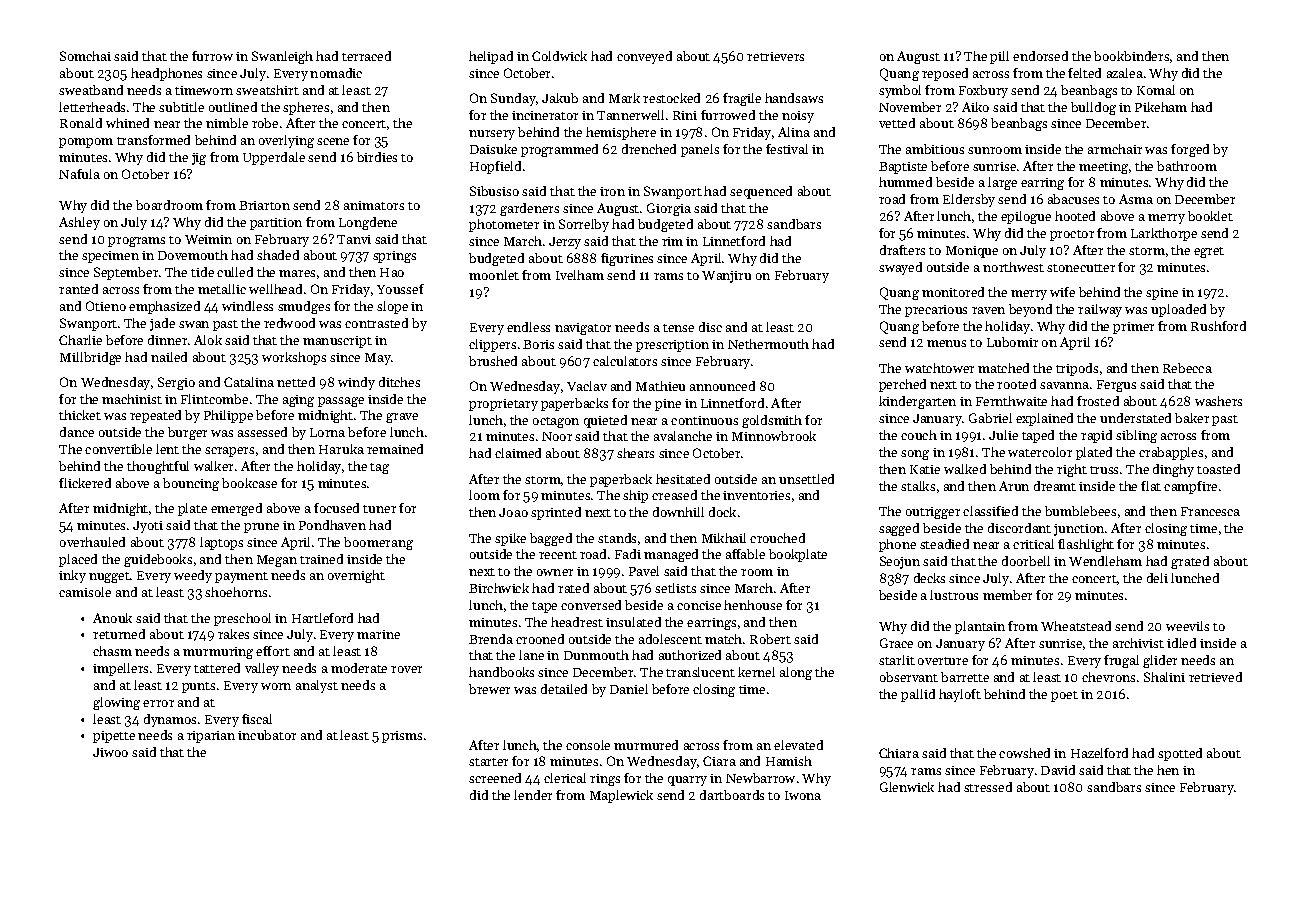  What do you see at coordinates (489, 689) in the screenshot?
I see `brewer` at bounding box center [489, 689].
